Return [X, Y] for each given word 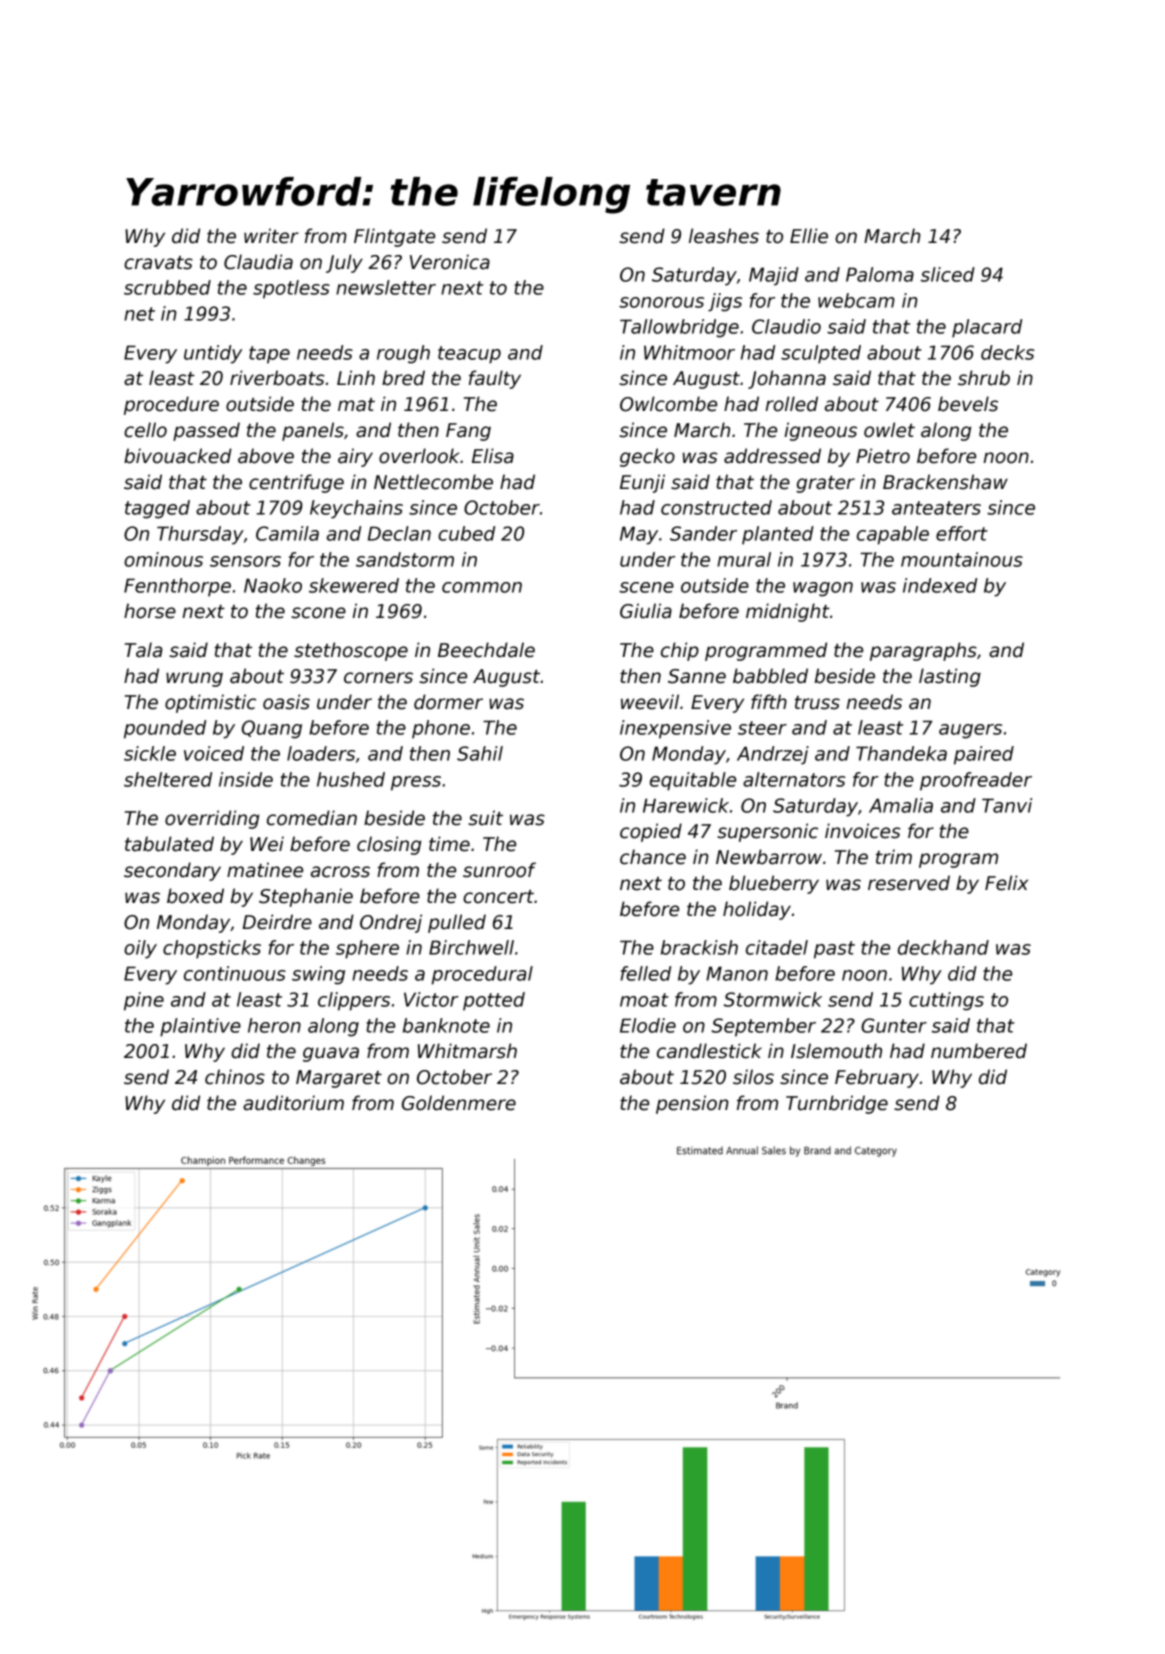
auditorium [293, 1103]
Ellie [809, 236]
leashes [724, 236]
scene [646, 587]
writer [271, 236]
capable [893, 535]
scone [318, 613]
